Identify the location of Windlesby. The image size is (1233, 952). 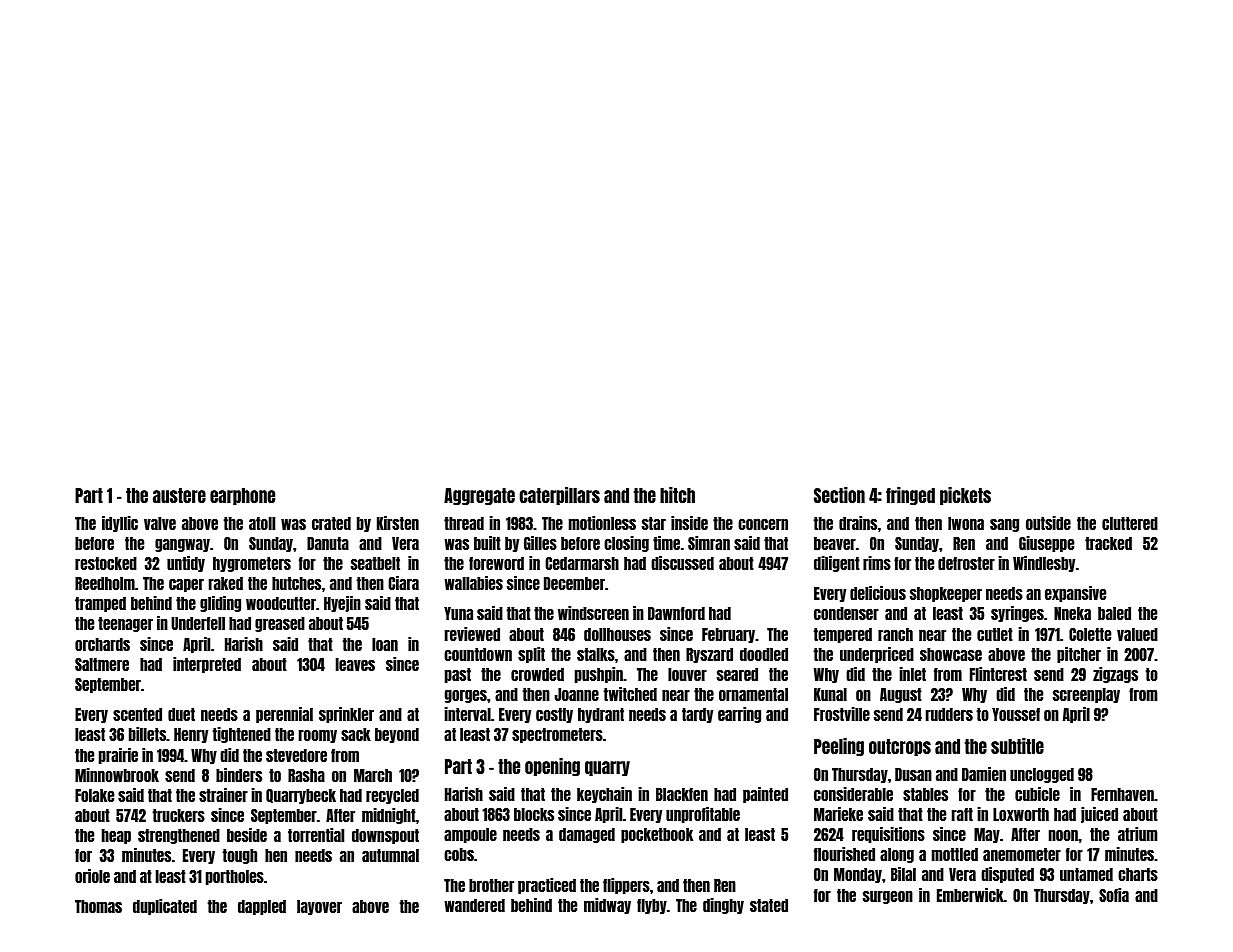
(1044, 564).
